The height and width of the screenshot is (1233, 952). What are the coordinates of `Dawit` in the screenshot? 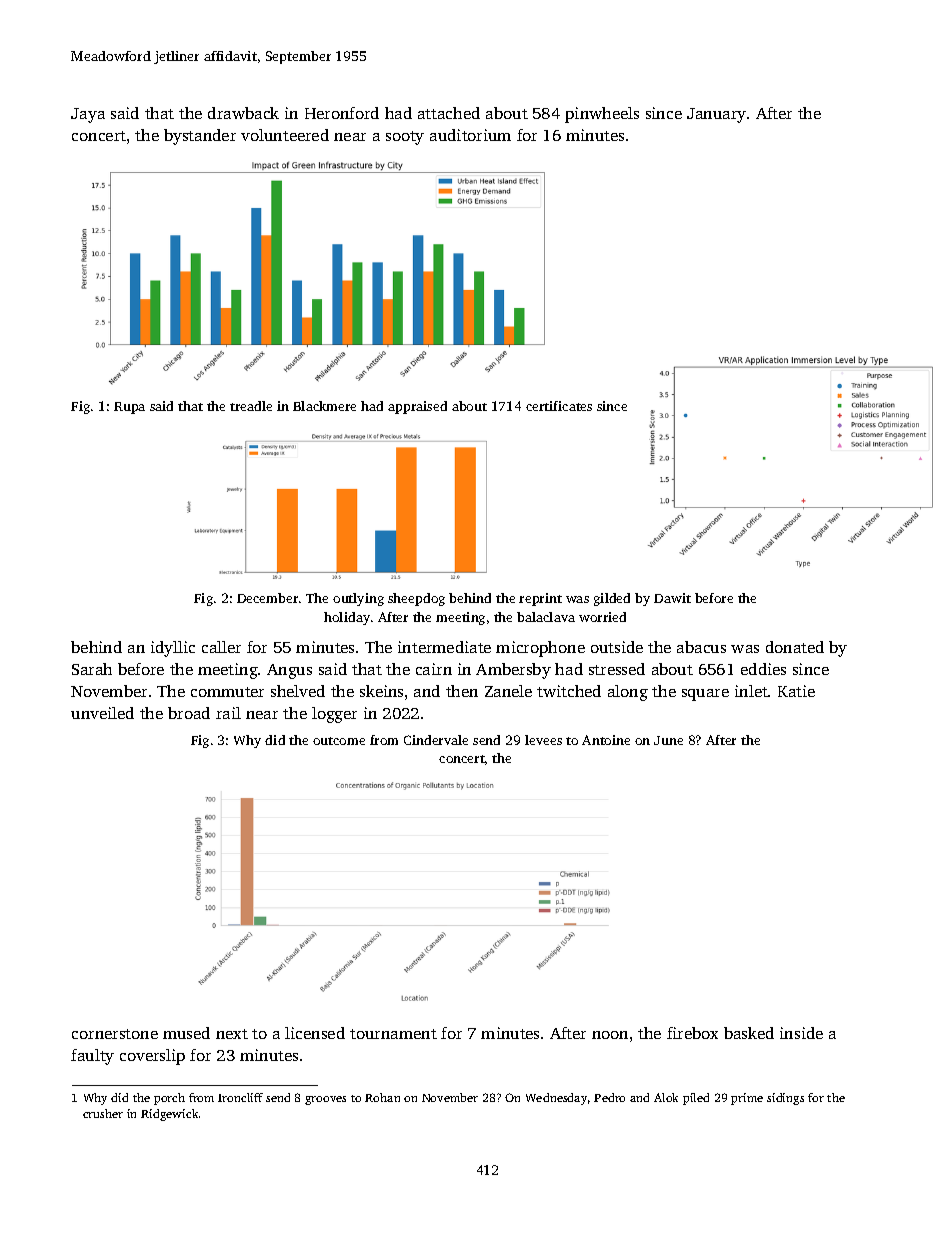 It's located at (672, 598).
